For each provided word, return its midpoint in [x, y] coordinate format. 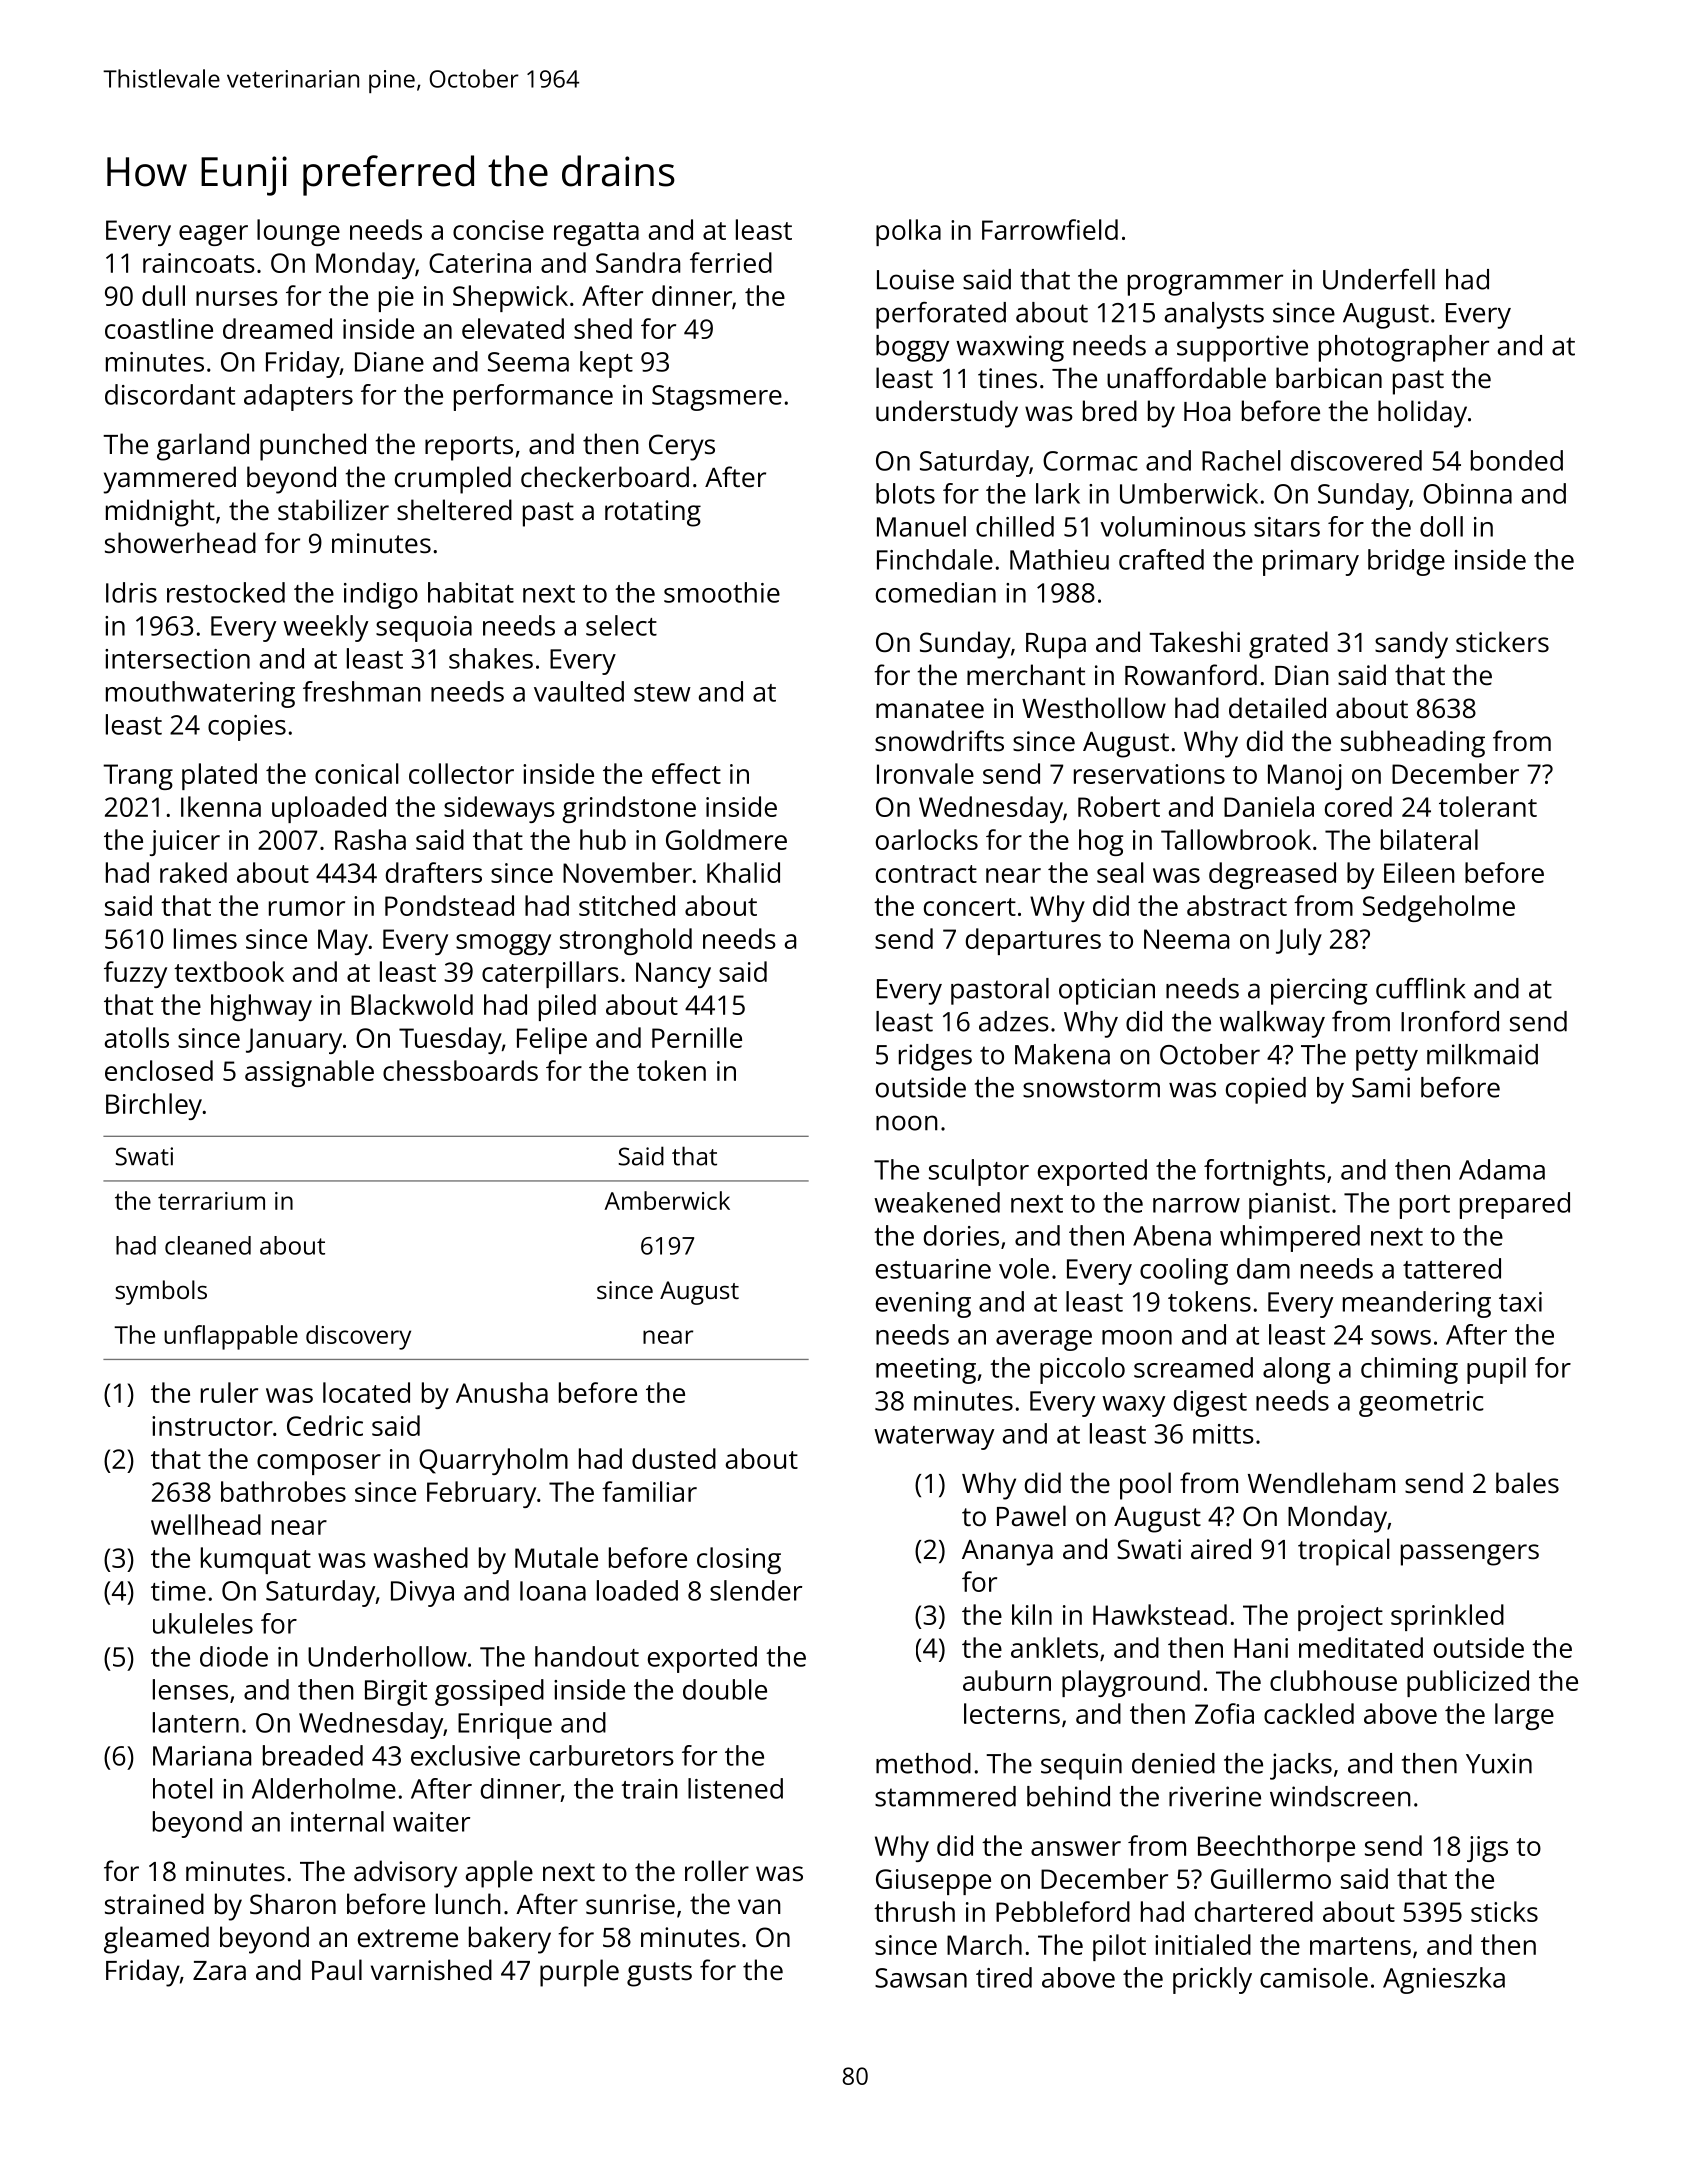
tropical [1343, 1552]
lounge [298, 232]
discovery [358, 1337]
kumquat [256, 1560]
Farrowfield [1050, 229]
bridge [1406, 562]
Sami [1381, 1087]
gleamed [156, 1940]
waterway [934, 1438]
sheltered [454, 509]
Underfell [1379, 279]
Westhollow [1094, 707]
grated [1288, 645]
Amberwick [667, 1200]
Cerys [682, 447]
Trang [138, 777]
